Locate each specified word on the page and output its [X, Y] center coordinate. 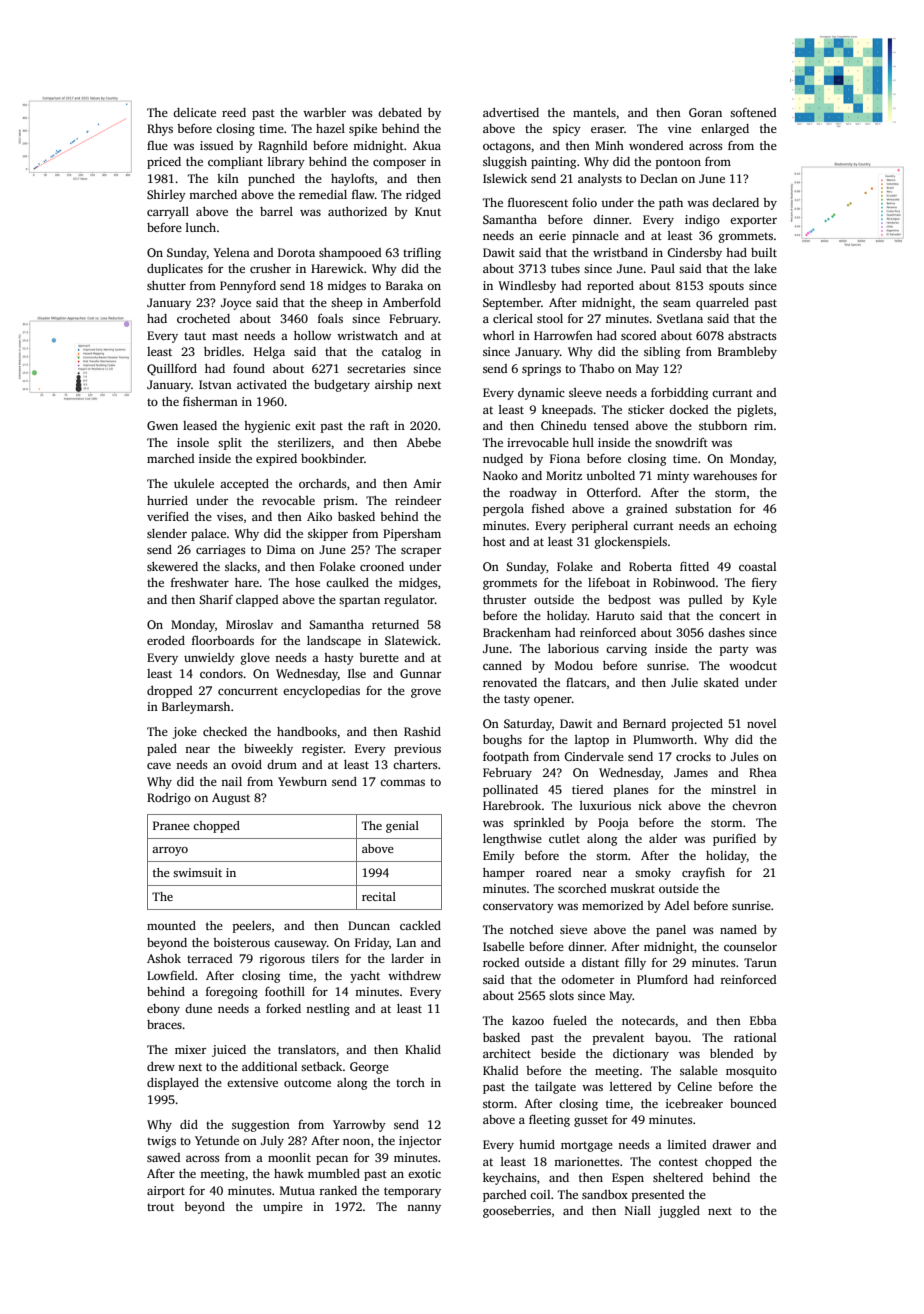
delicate [194, 112]
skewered [172, 566]
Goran [705, 112]
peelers [252, 927]
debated [400, 112]
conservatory [518, 907]
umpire [283, 1208]
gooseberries [517, 1212]
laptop [592, 741]
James [691, 772]
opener [553, 701]
